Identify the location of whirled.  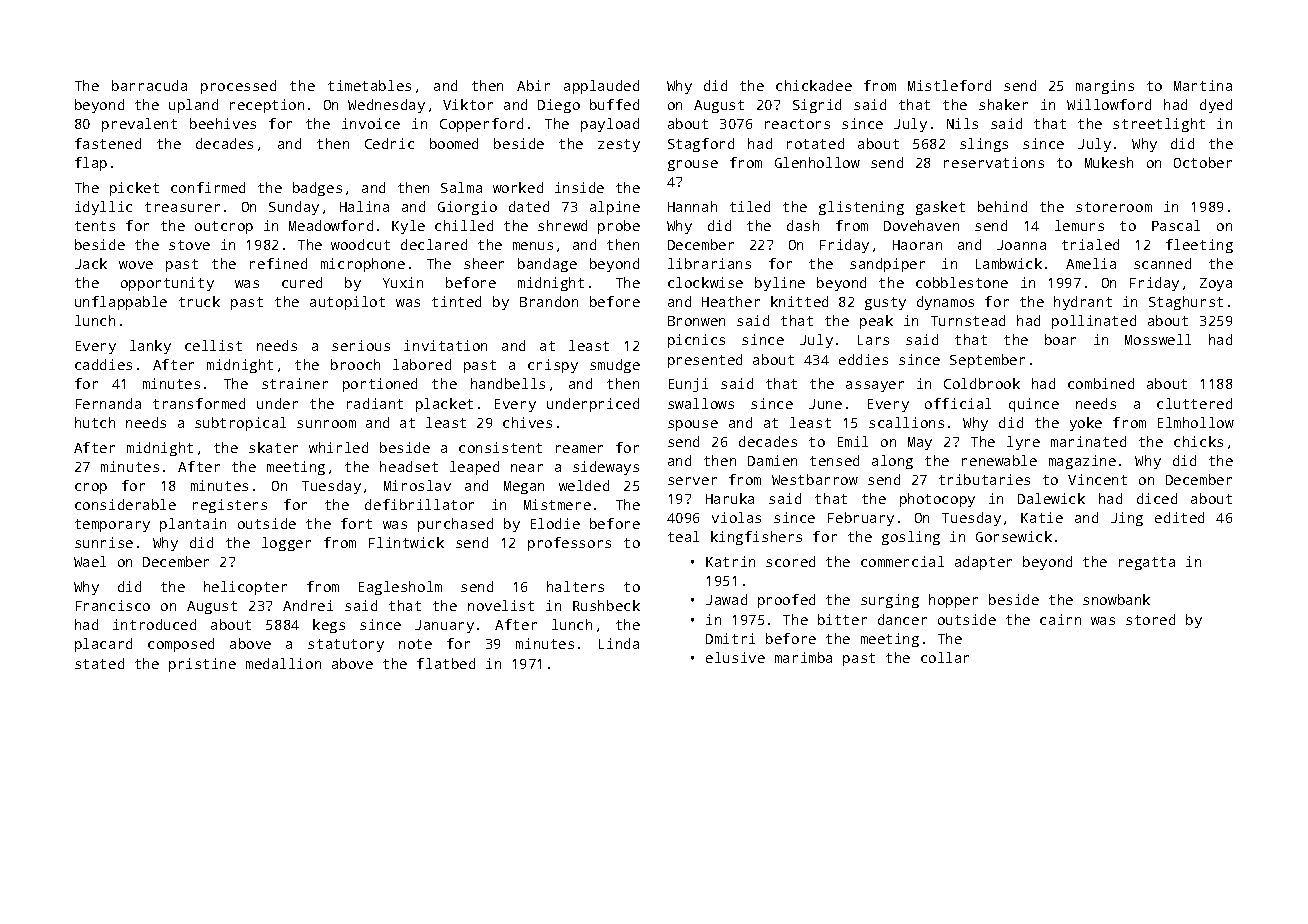
(338, 447).
